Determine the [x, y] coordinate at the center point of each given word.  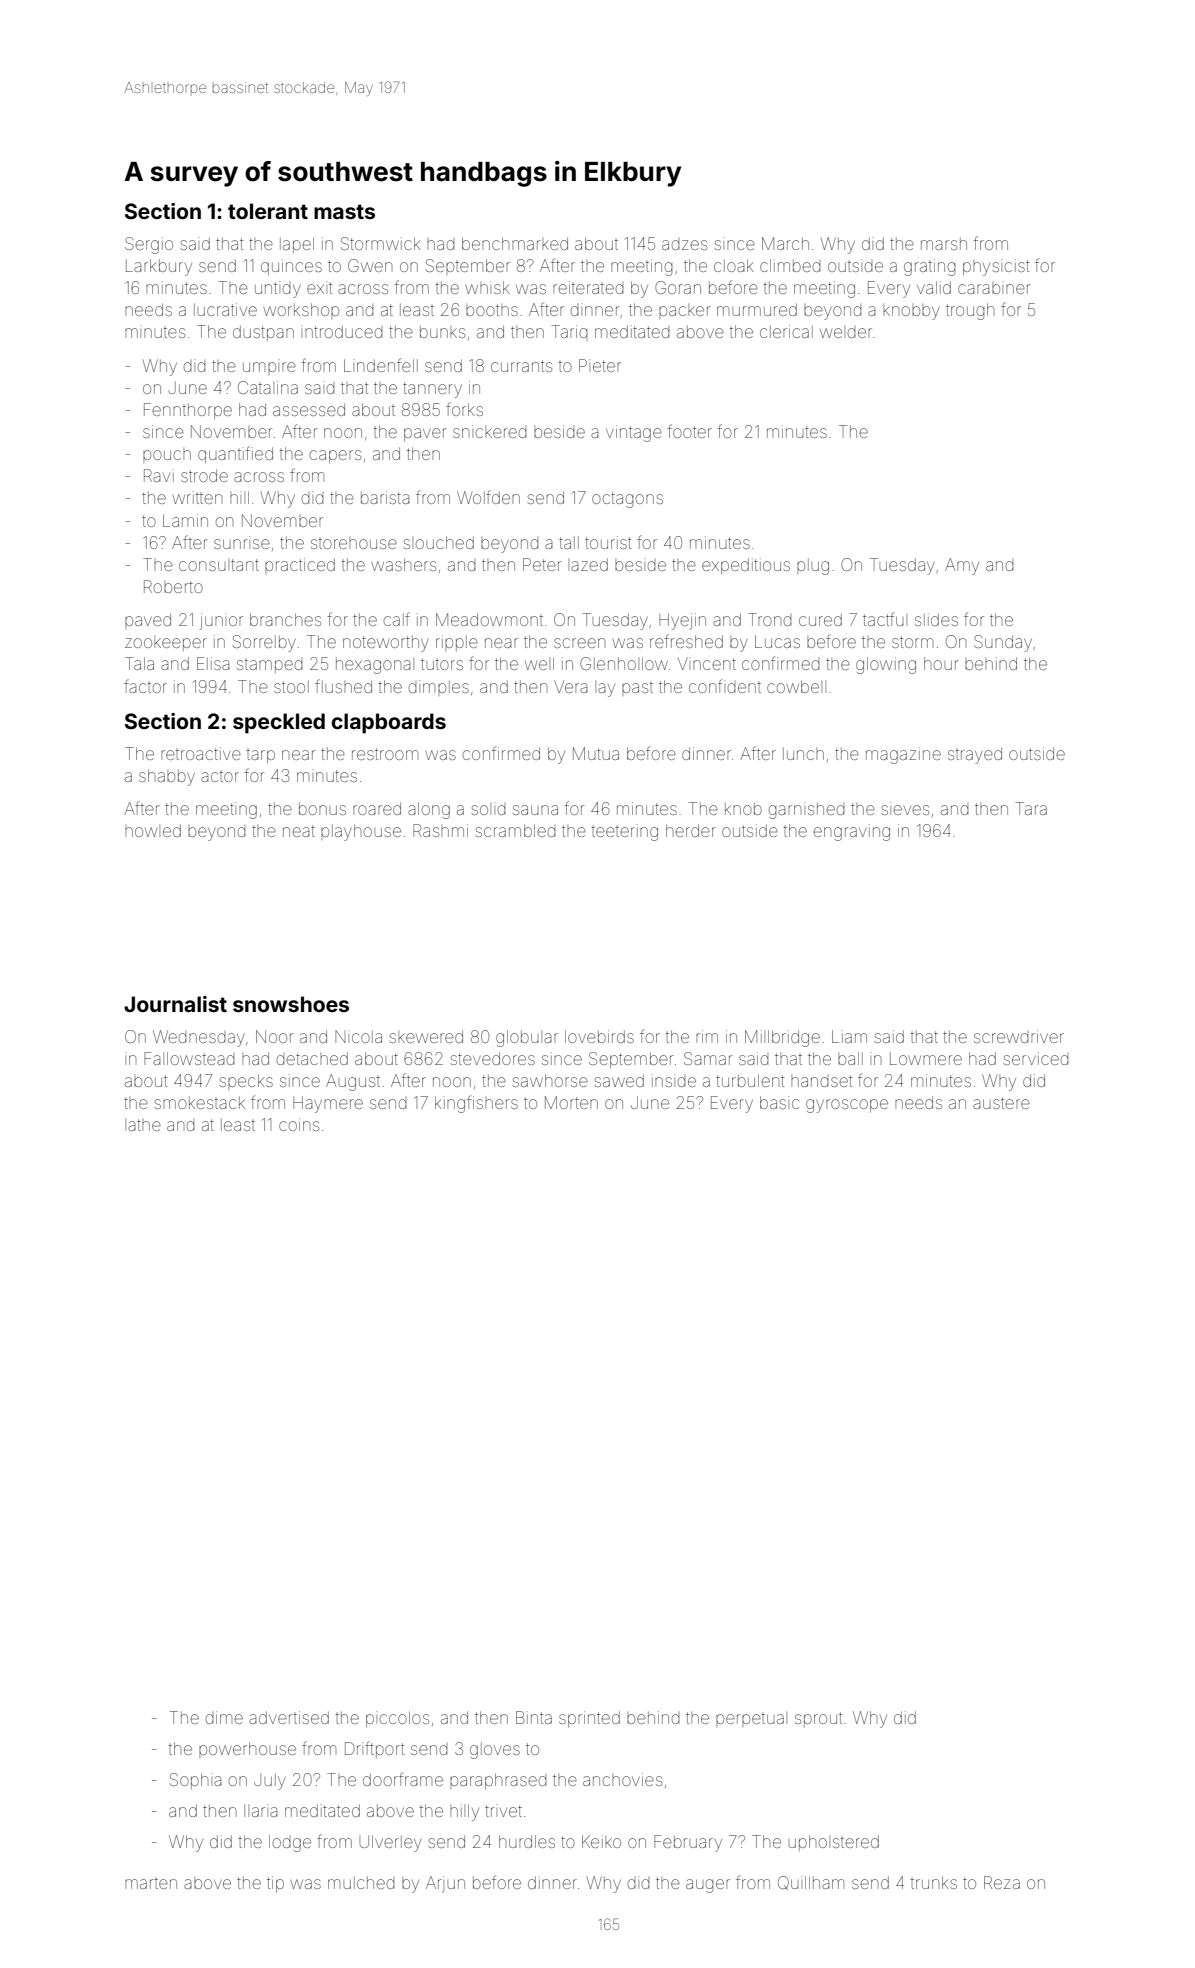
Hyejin [682, 621]
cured [820, 619]
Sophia [196, 1781]
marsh [944, 243]
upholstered [833, 1843]
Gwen [370, 265]
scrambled [516, 830]
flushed [343, 686]
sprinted [589, 1719]
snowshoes [291, 1004]
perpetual [751, 1719]
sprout [818, 1719]
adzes [684, 245]
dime [224, 1717]
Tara [1031, 808]
